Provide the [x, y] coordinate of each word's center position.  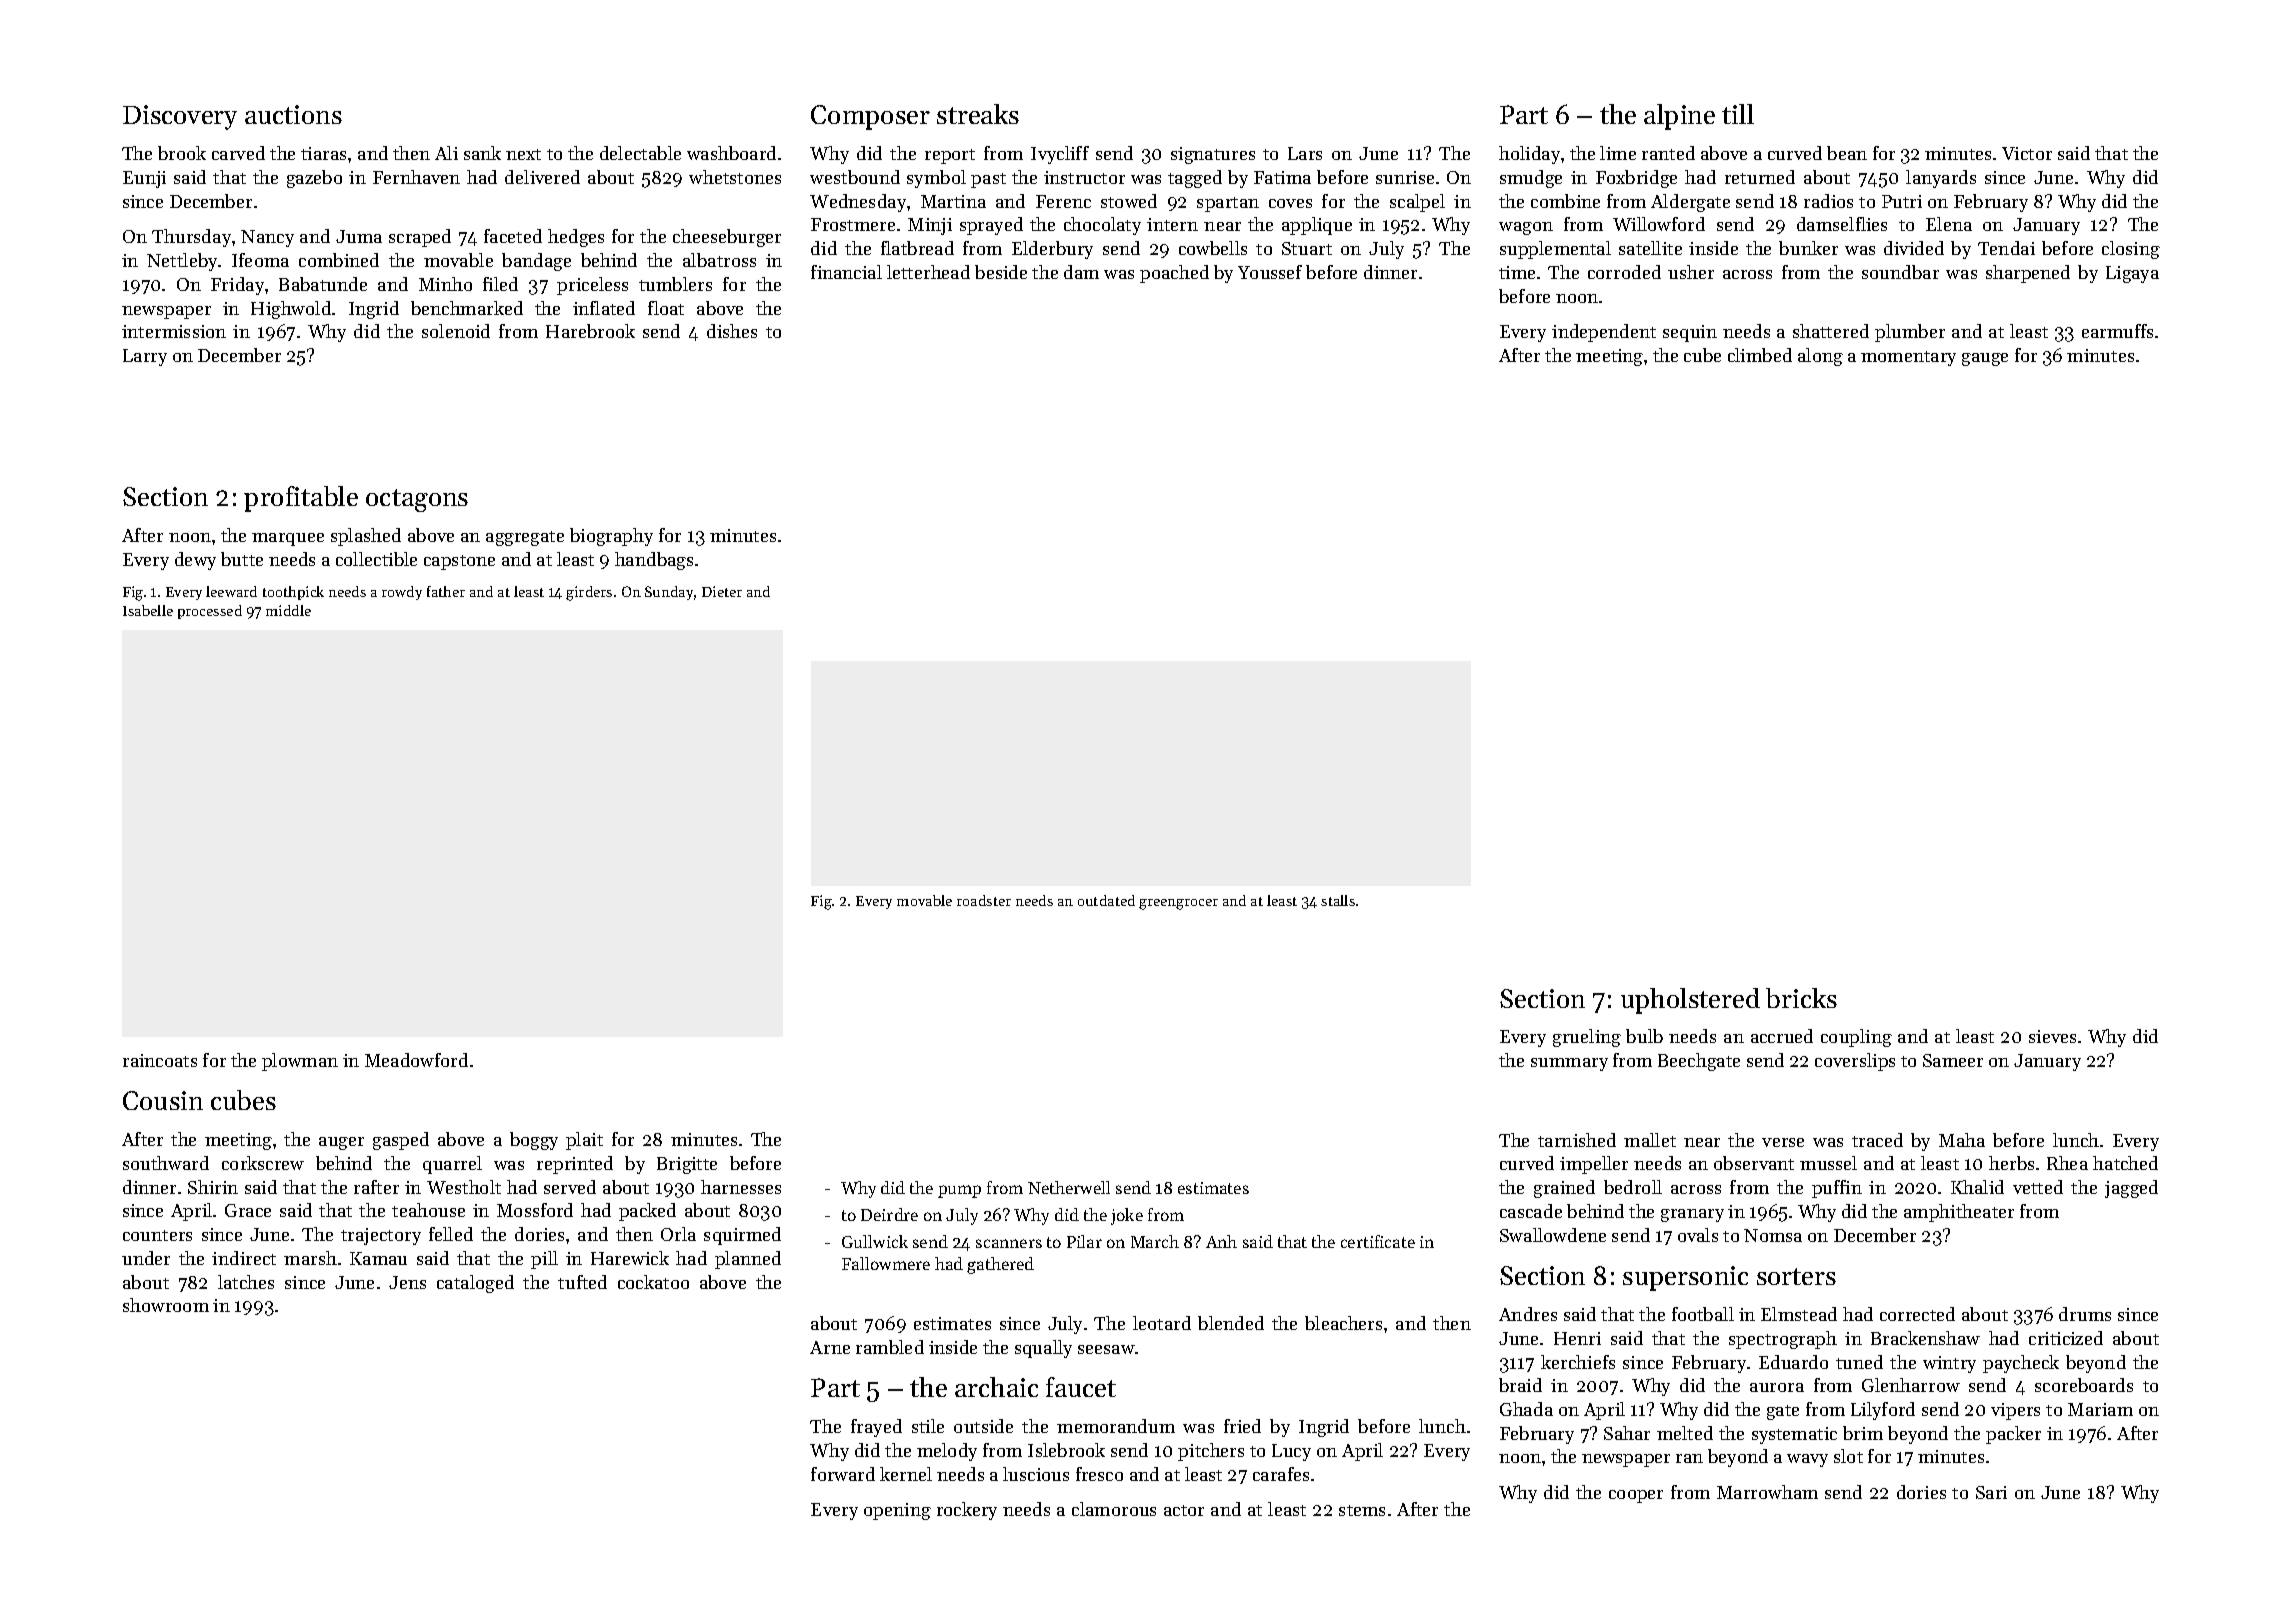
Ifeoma [260, 260]
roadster [984, 900]
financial [846, 272]
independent [1604, 333]
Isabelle [148, 610]
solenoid [456, 331]
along [1820, 357]
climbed [1760, 355]
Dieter [722, 591]
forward [843, 1474]
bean [1847, 153]
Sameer [1953, 1060]
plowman [300, 1062]
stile [928, 1426]
